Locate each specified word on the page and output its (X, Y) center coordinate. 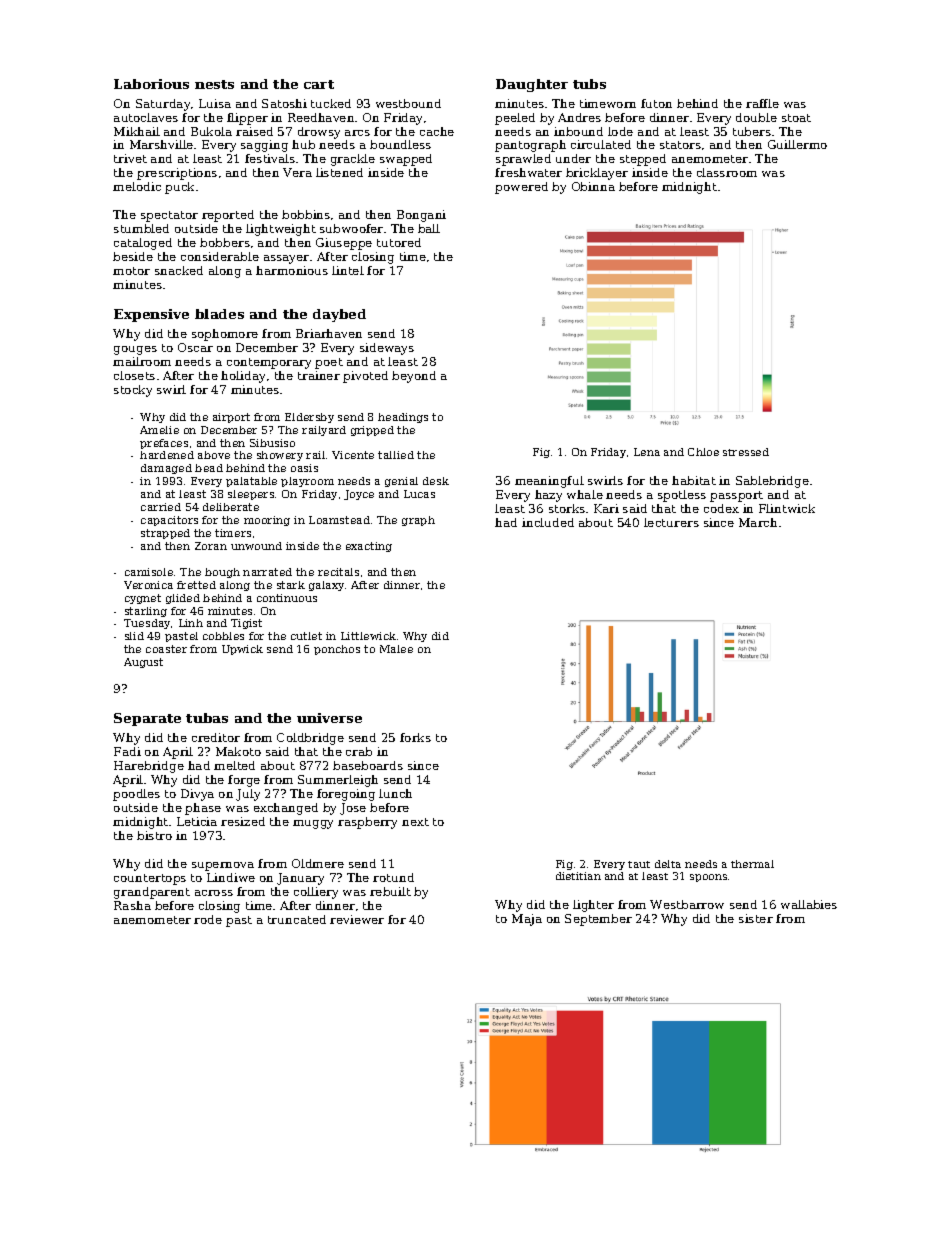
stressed (746, 452)
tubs (589, 84)
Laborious (151, 84)
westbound (408, 103)
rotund (393, 877)
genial (401, 482)
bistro (154, 835)
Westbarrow (687, 904)
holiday (243, 377)
